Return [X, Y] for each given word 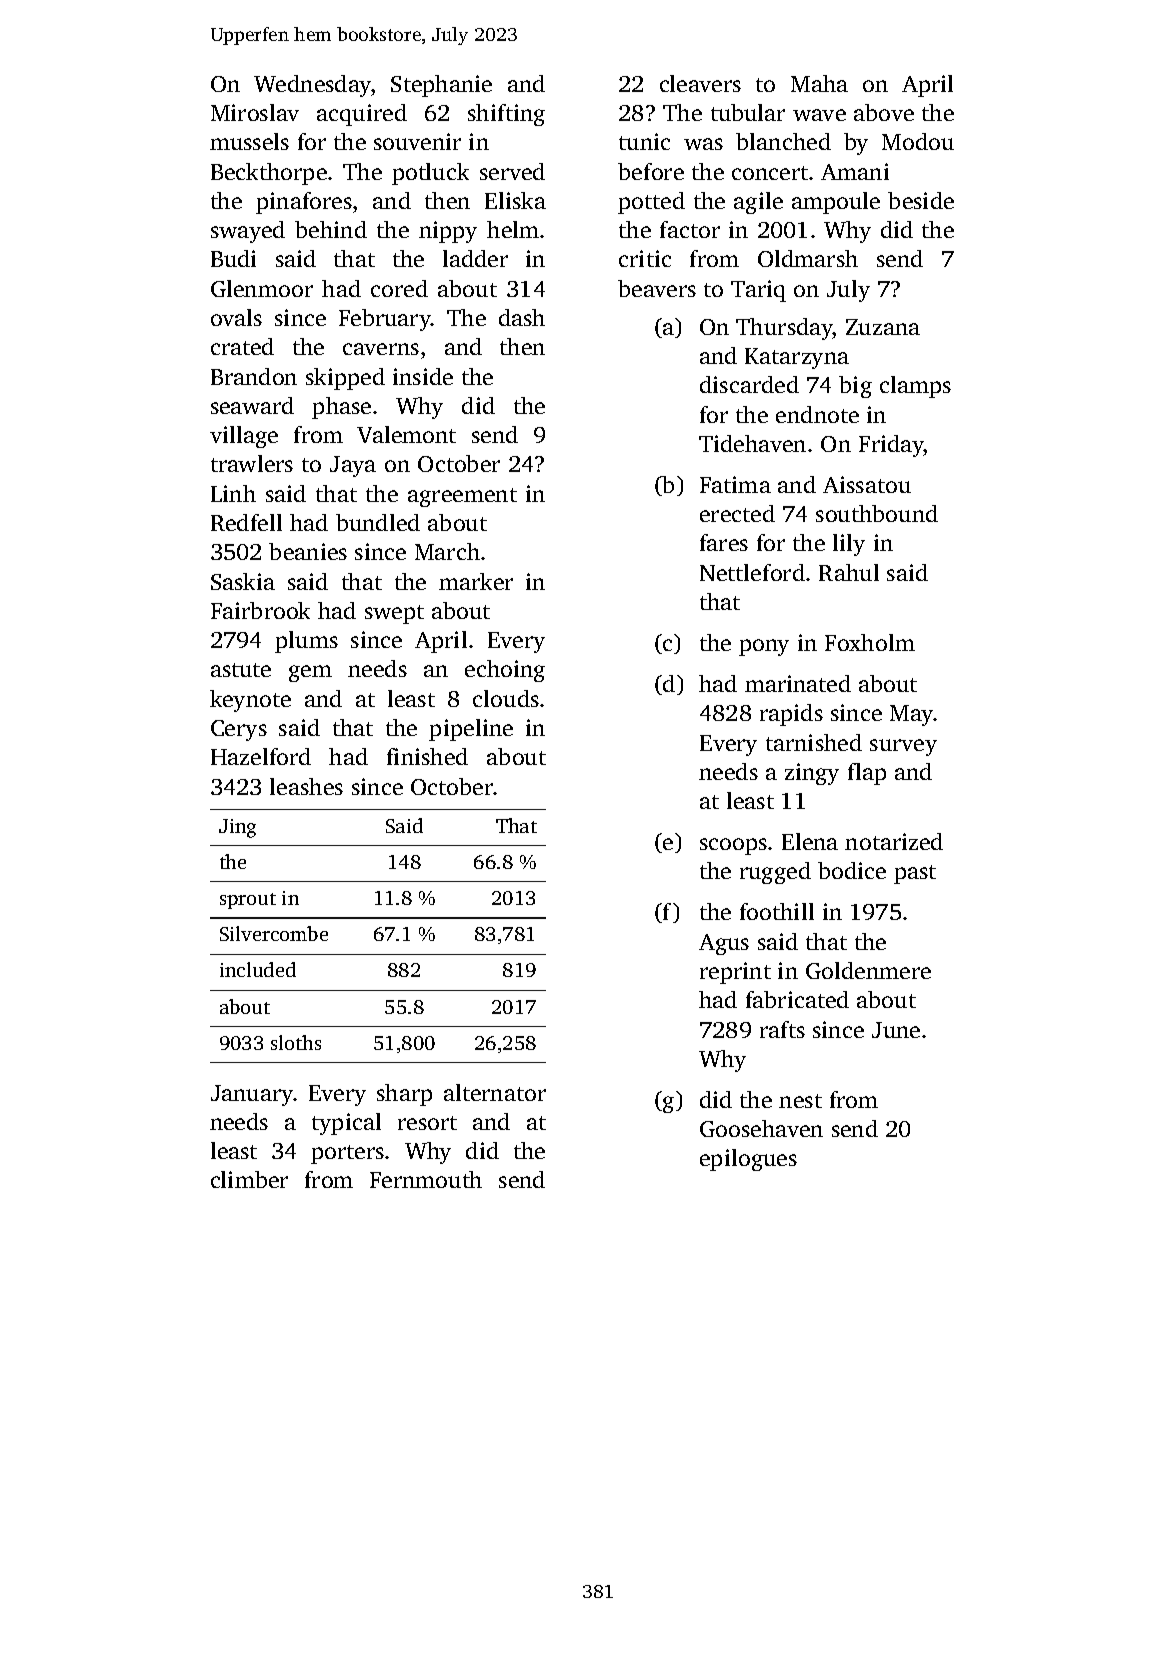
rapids [791, 715]
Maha [819, 83]
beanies [308, 551]
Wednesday [312, 86]
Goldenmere [868, 970]
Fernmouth [426, 1179]
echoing [505, 671]
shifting [506, 115]
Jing [237, 828]
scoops [733, 846]
